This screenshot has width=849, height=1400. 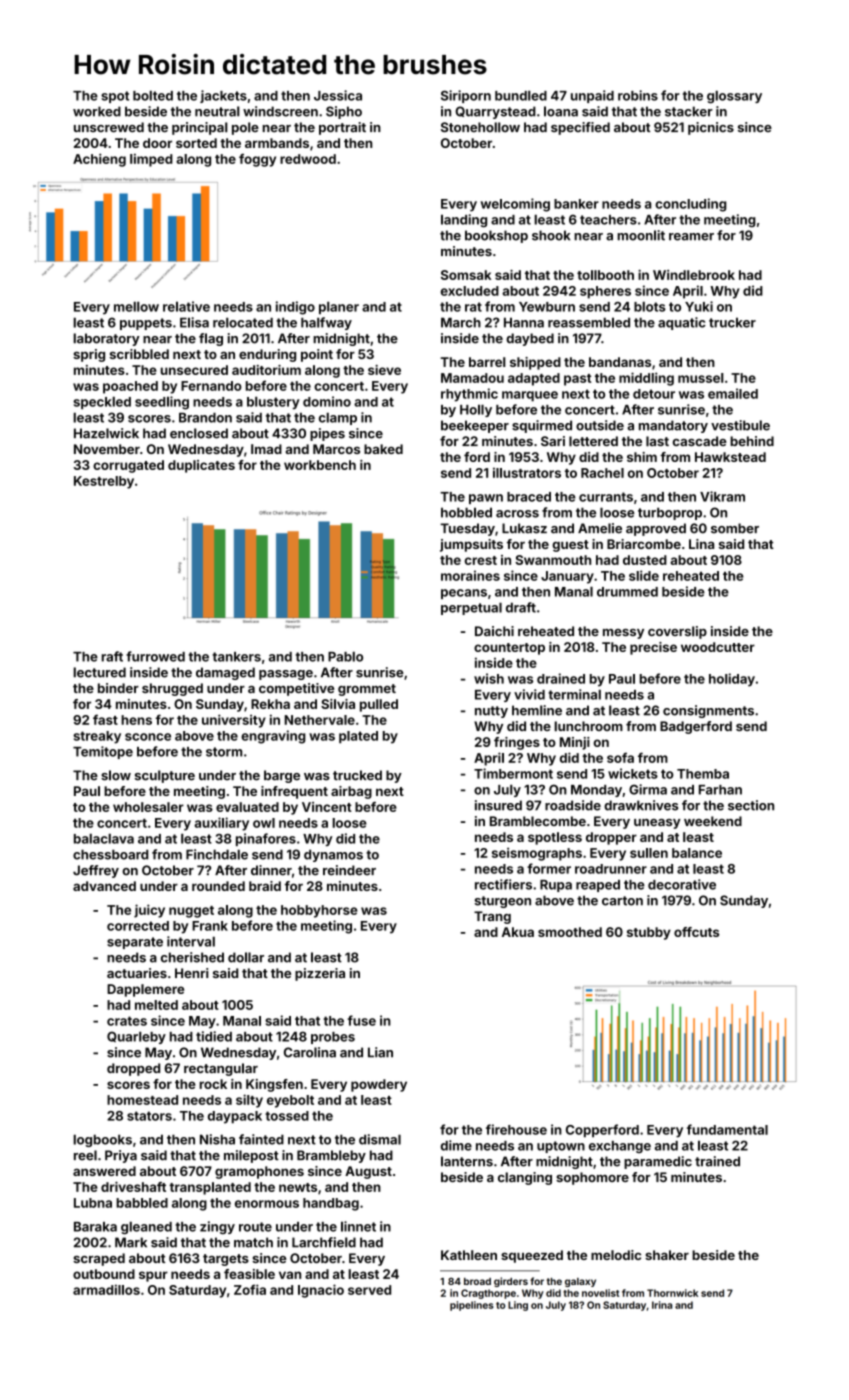 What do you see at coordinates (383, 449) in the screenshot?
I see `baked` at bounding box center [383, 449].
